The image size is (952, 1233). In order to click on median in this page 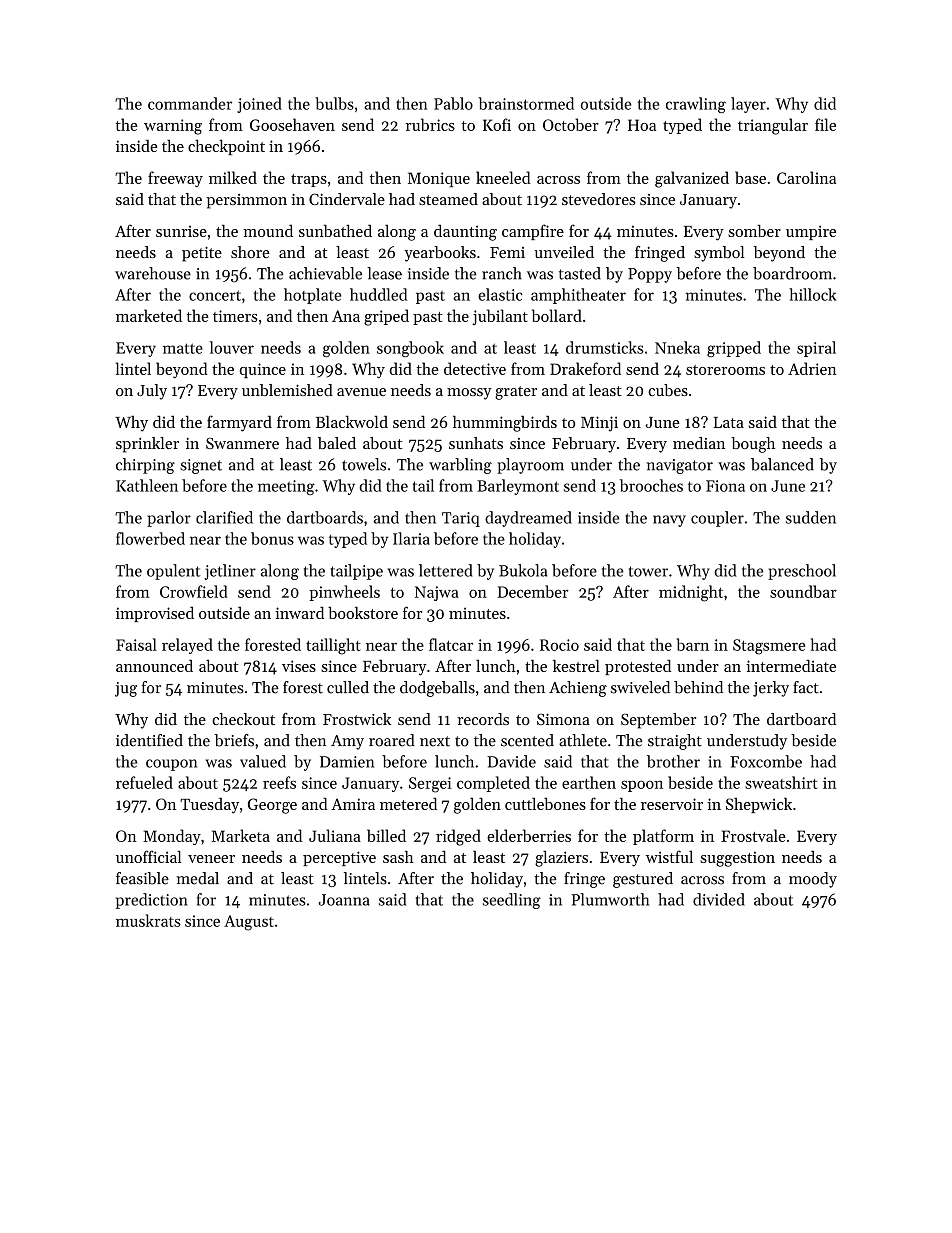, I will do `click(699, 443)`.
